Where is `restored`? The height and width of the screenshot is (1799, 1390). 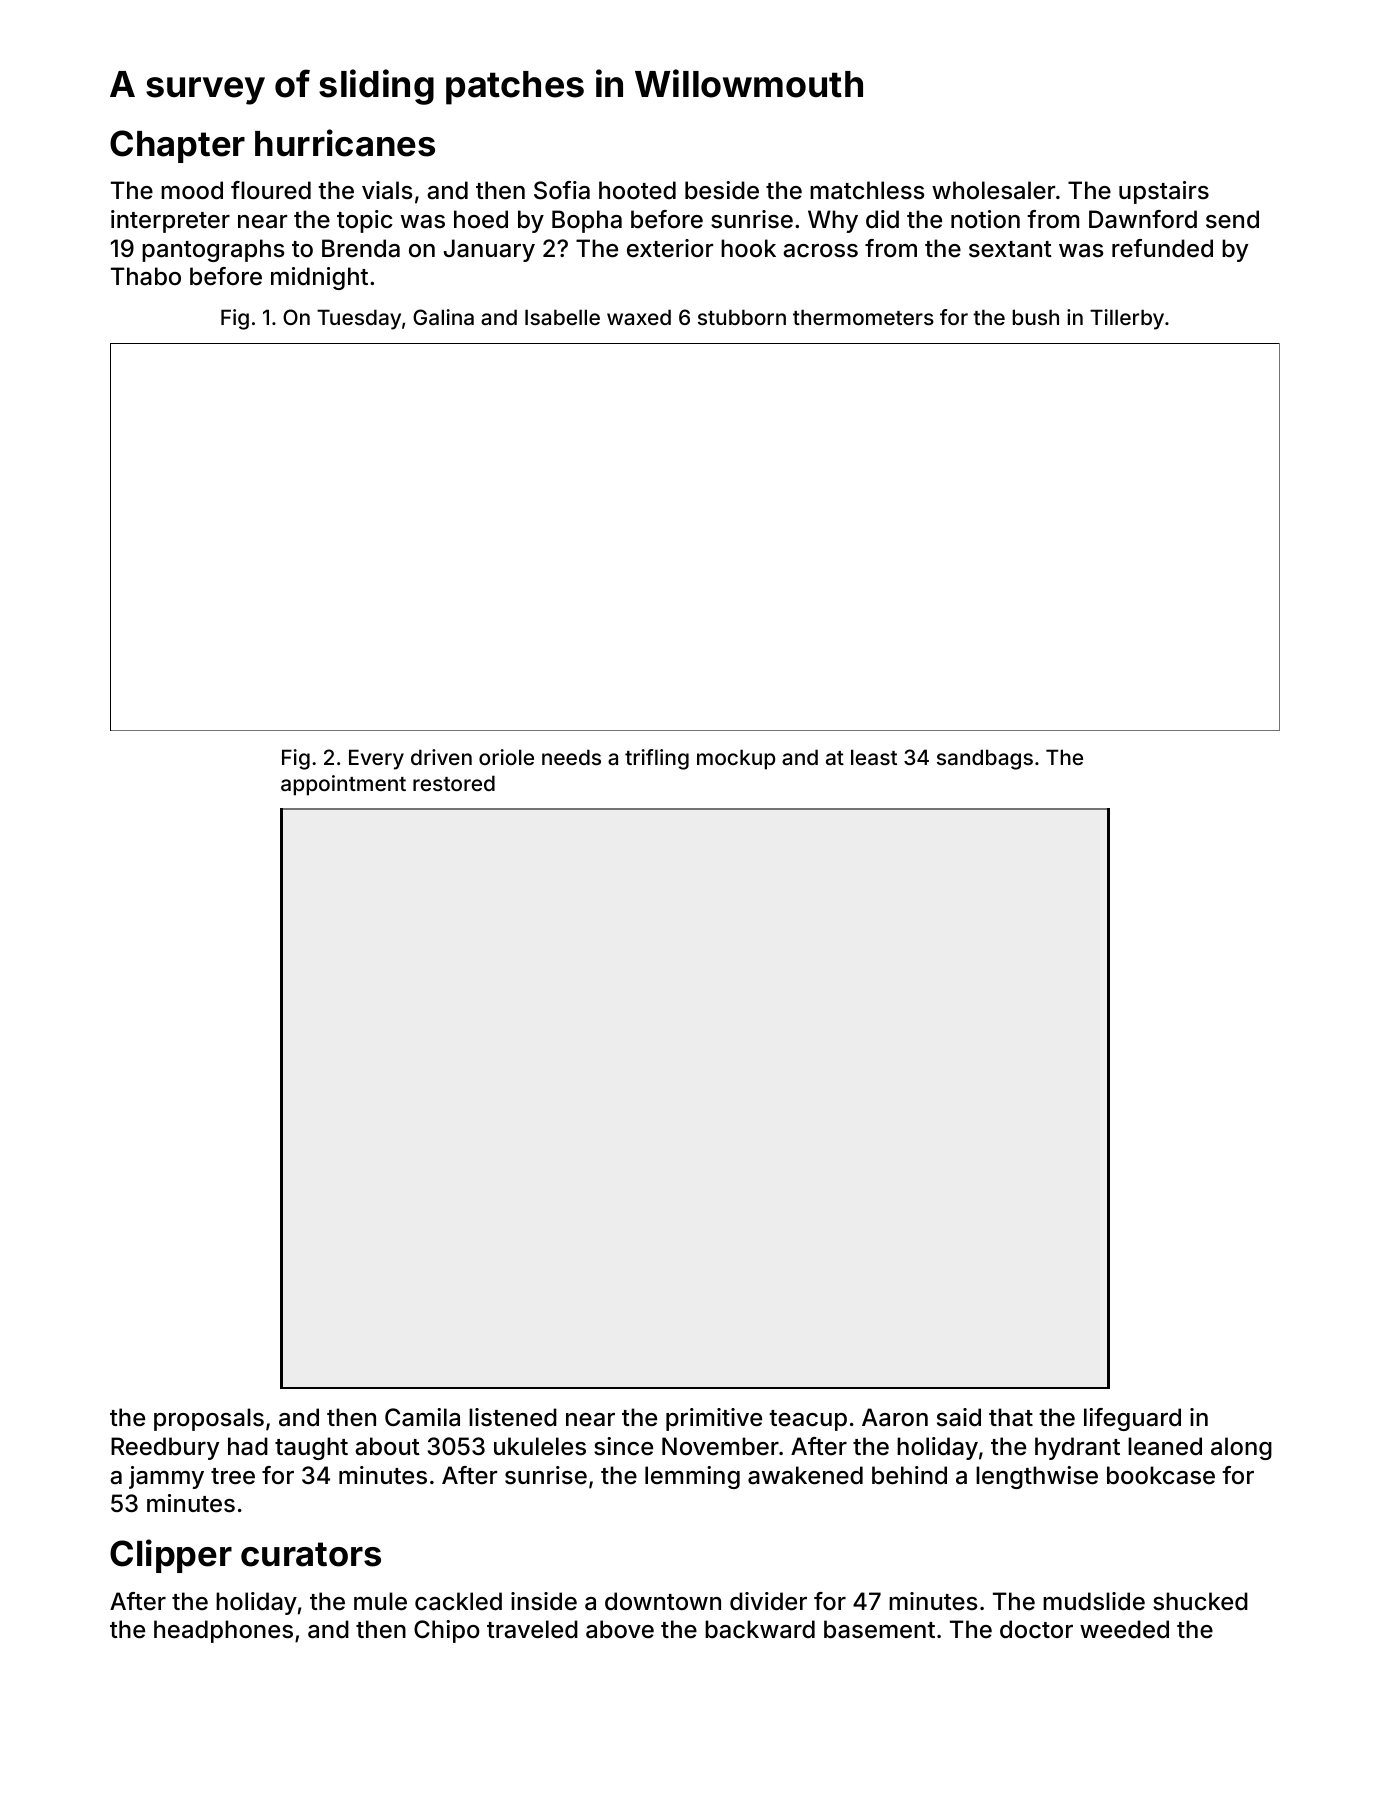
restored is located at coordinates (454, 783).
